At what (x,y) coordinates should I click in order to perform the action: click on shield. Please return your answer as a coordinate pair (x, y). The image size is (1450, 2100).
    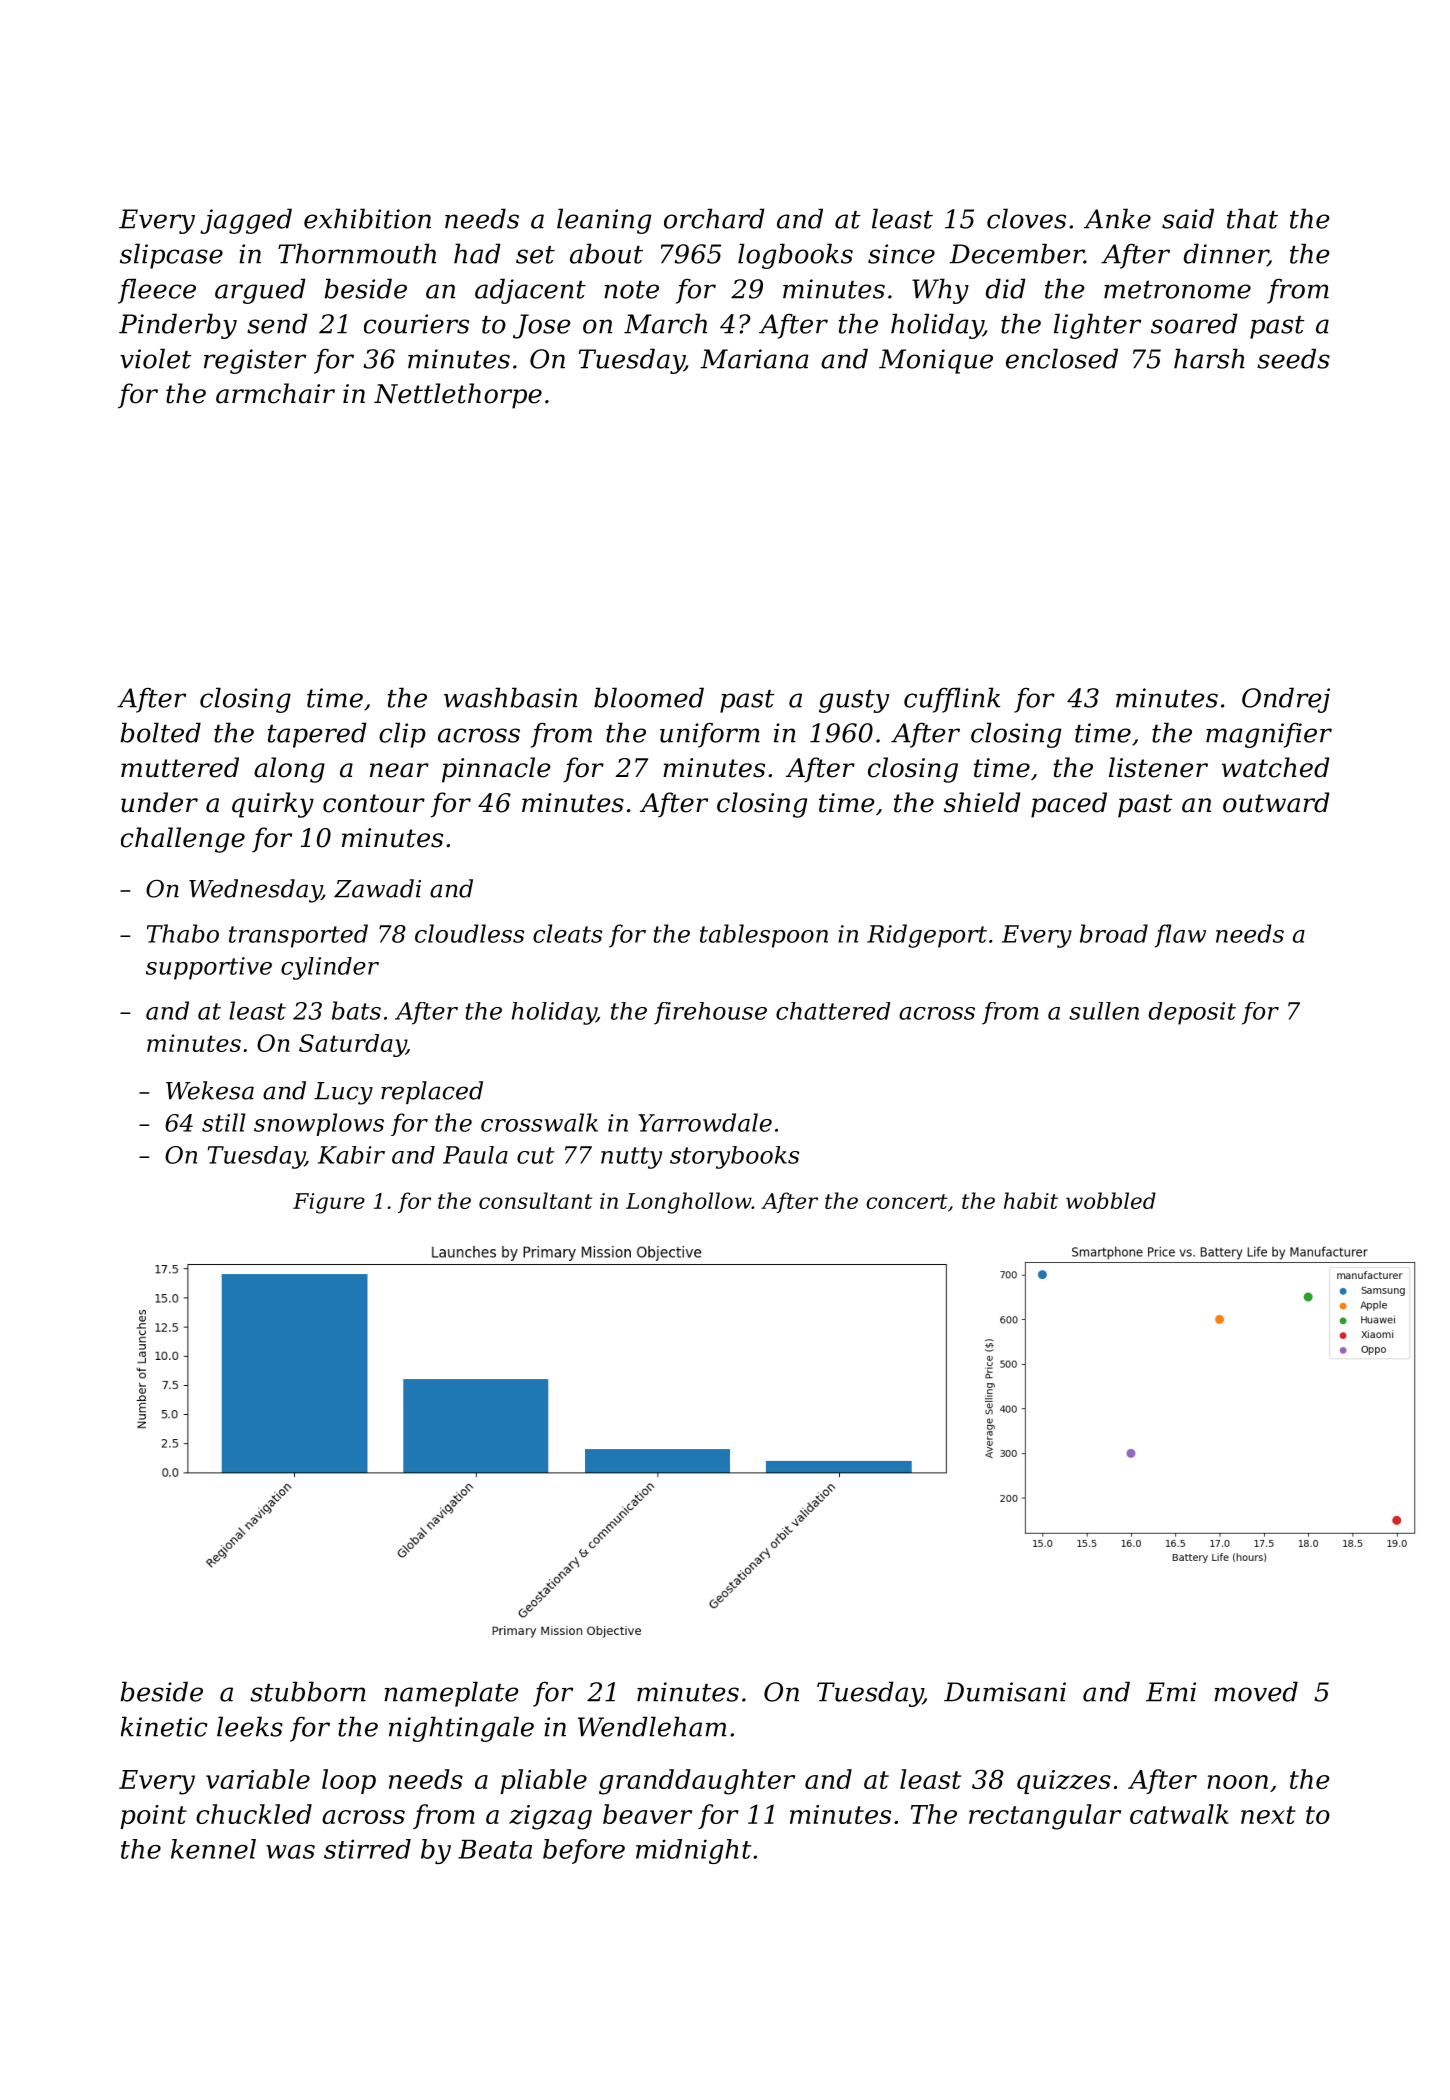
    Looking at the image, I should click on (982, 802).
